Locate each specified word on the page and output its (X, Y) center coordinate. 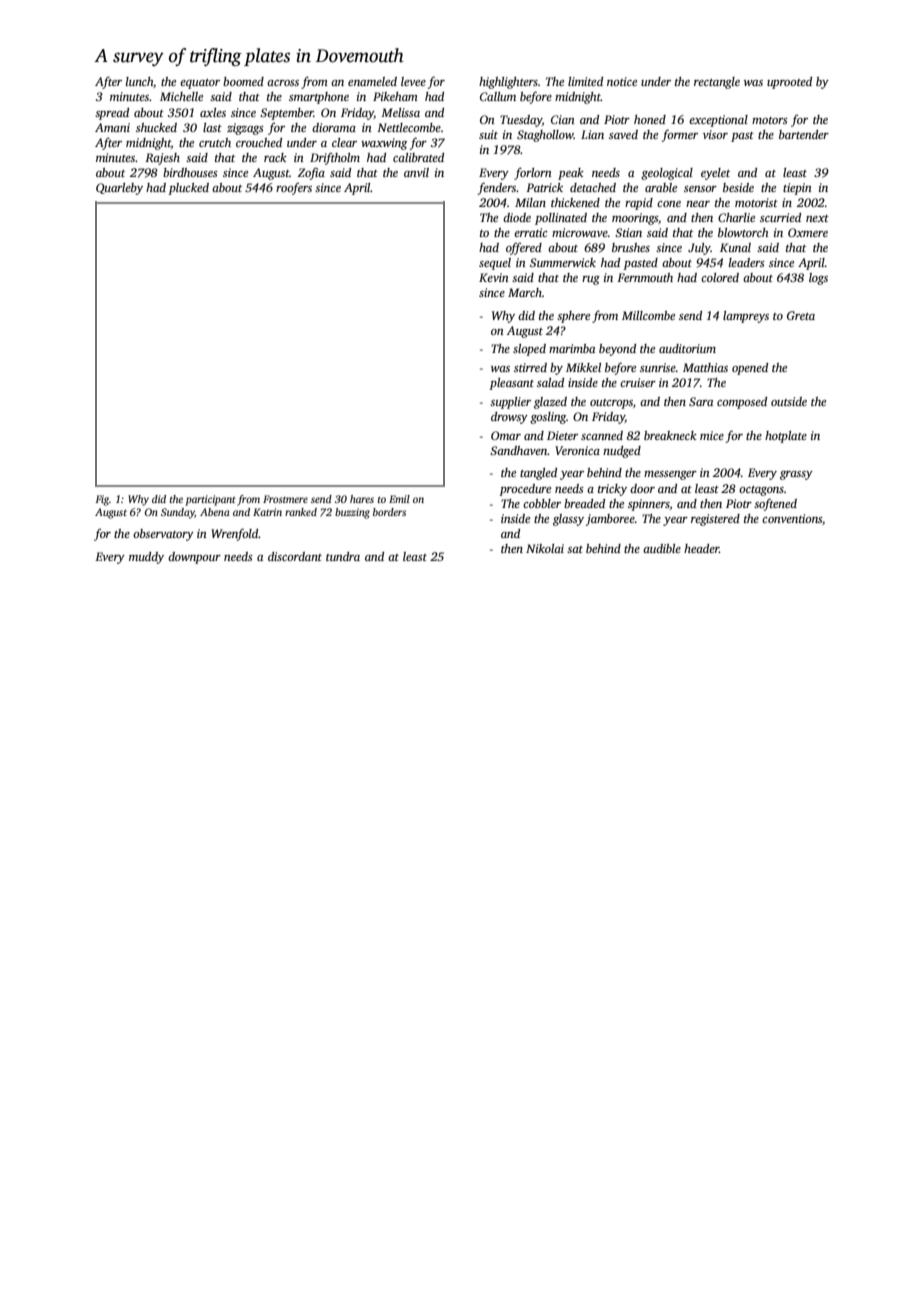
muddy (146, 558)
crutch (215, 142)
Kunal (735, 247)
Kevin (494, 277)
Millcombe (648, 315)
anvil (416, 172)
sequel (495, 264)
